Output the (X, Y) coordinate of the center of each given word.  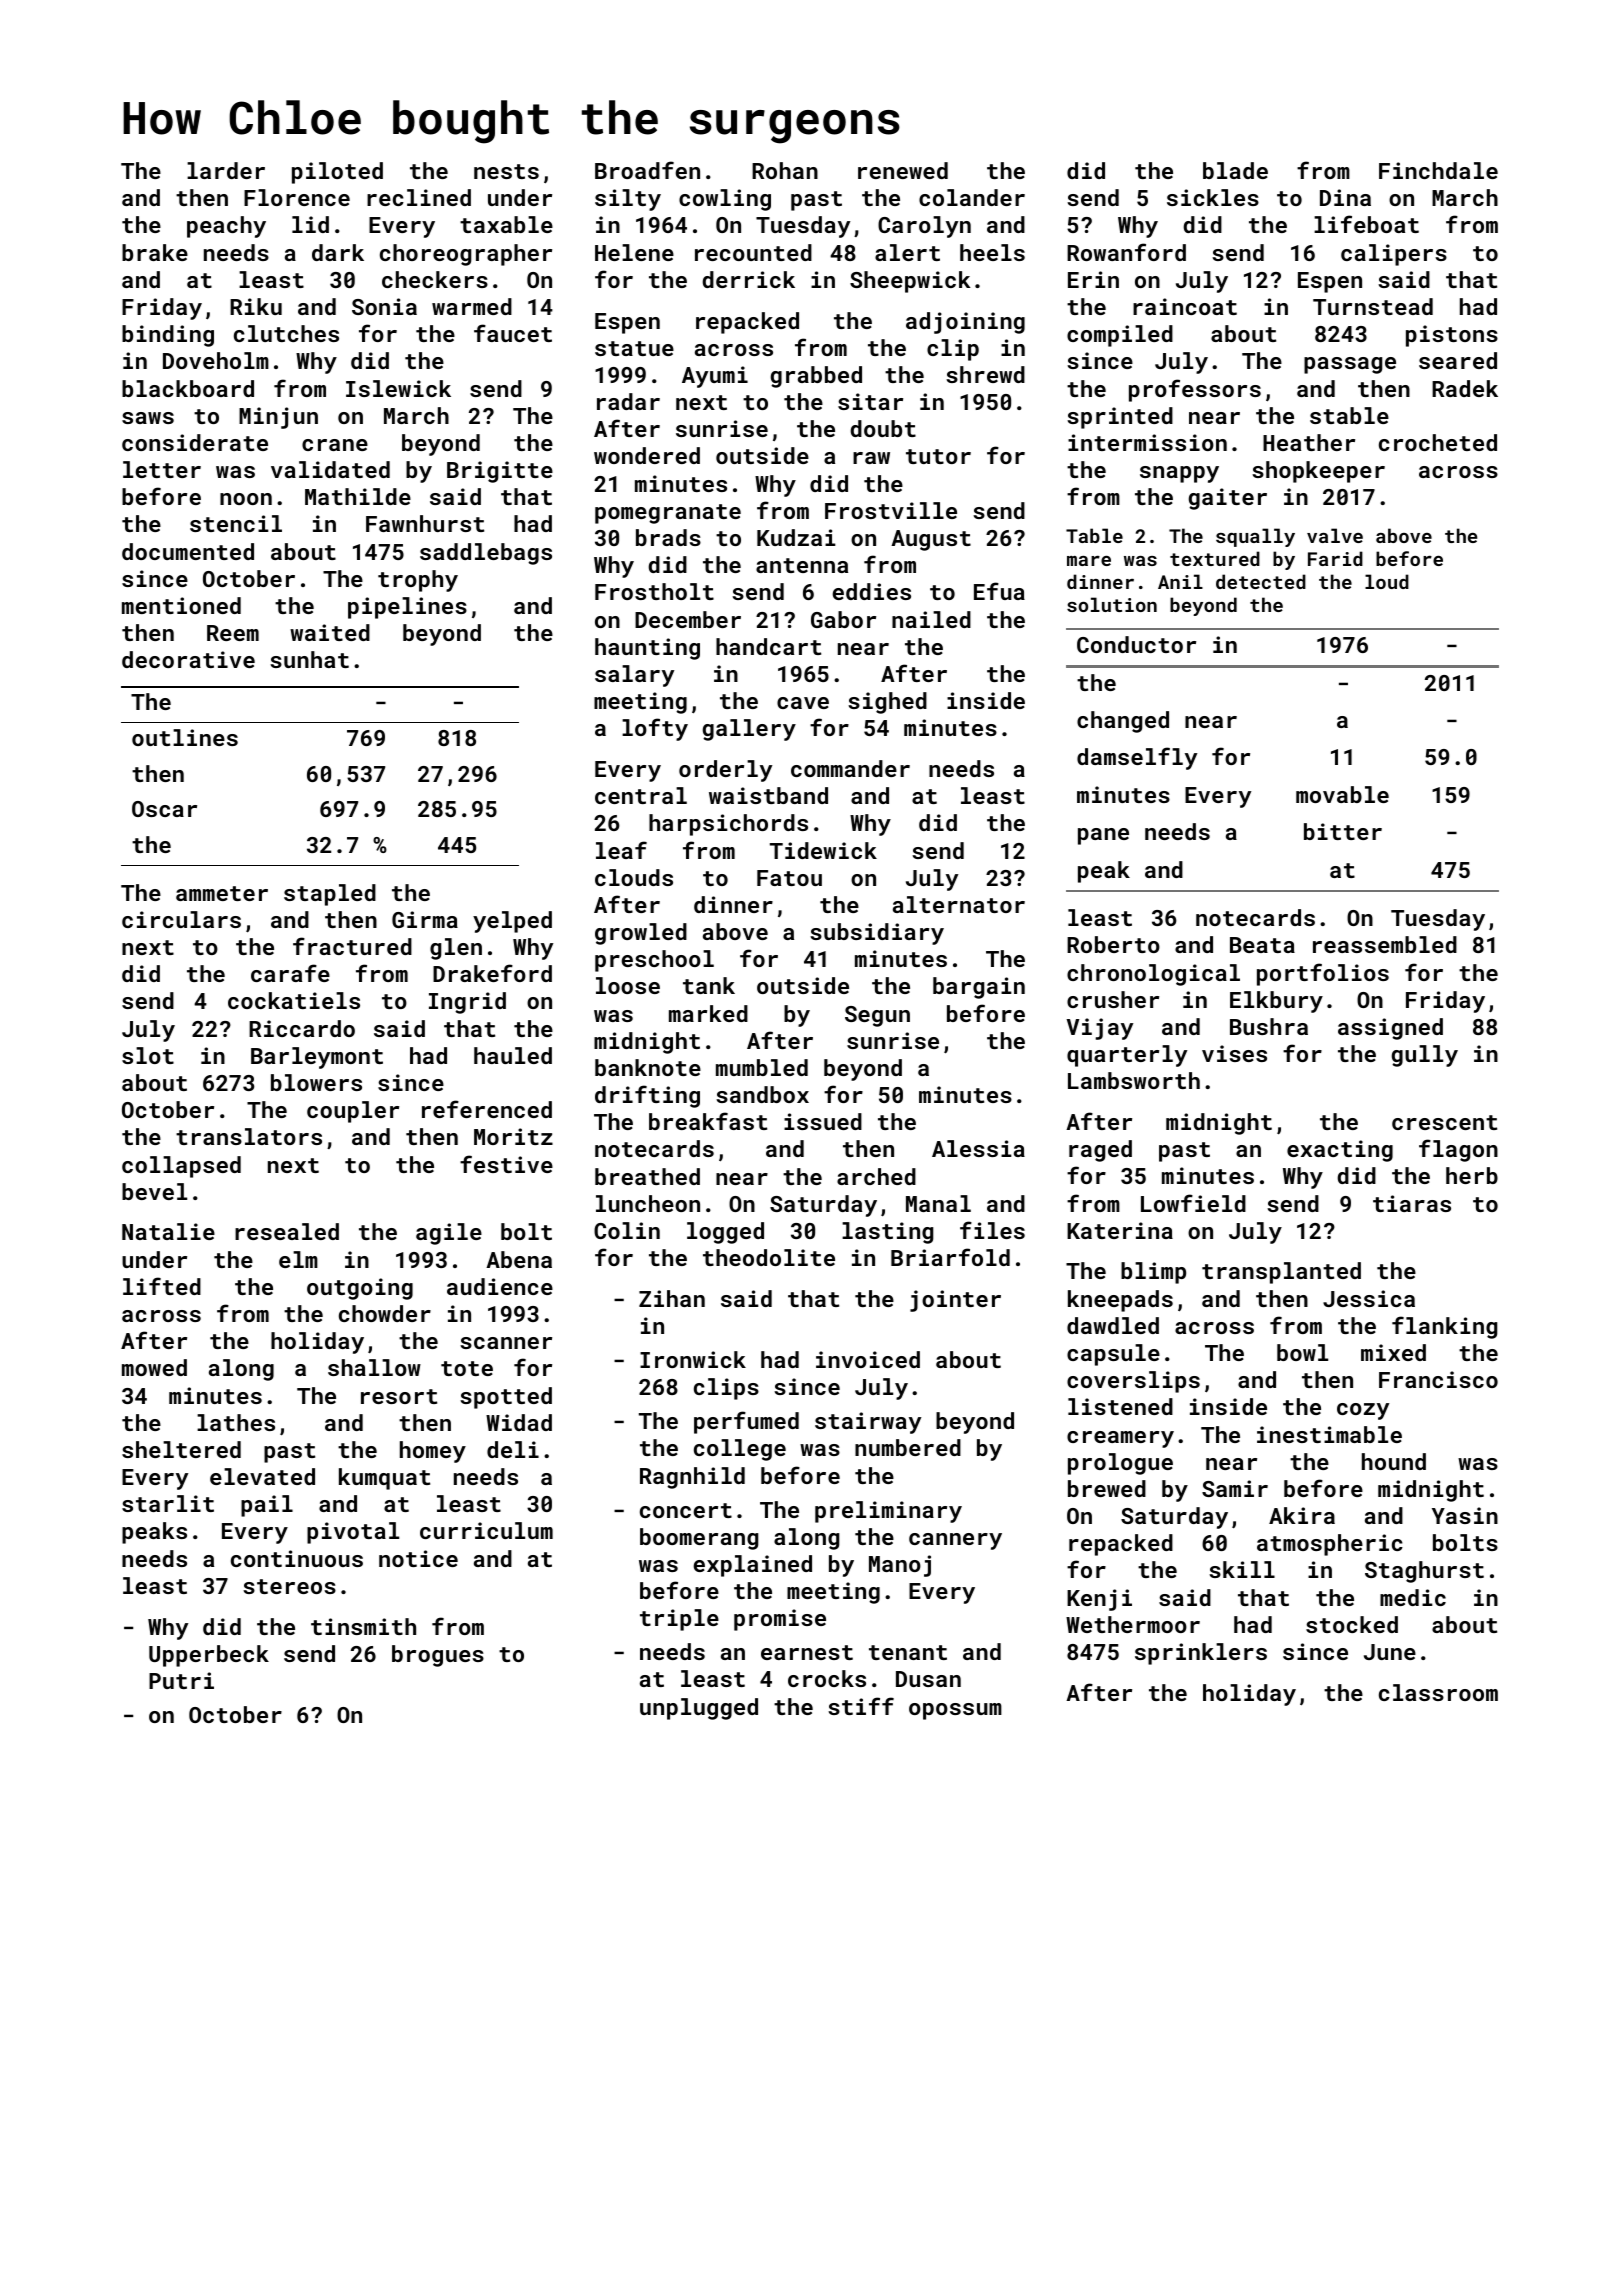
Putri (181, 1680)
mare (1089, 561)
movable (1342, 794)
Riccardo (302, 1028)
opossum (955, 1711)
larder (226, 170)
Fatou (789, 878)
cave (803, 703)
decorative (188, 659)
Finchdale (1438, 170)
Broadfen (647, 170)
